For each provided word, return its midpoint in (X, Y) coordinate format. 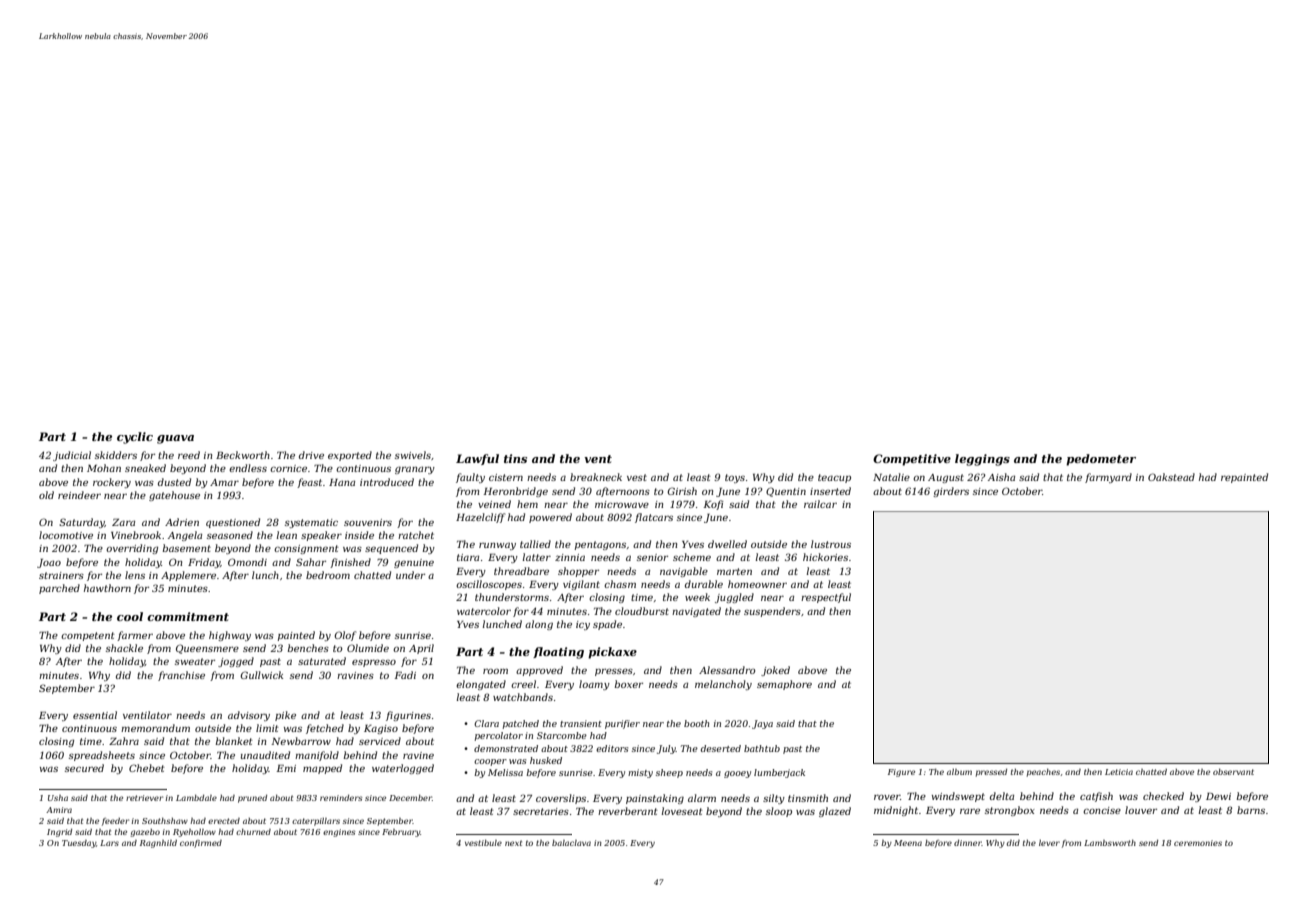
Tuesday (79, 844)
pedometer (1101, 460)
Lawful (477, 459)
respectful (826, 598)
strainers (61, 575)
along (539, 625)
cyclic (135, 438)
